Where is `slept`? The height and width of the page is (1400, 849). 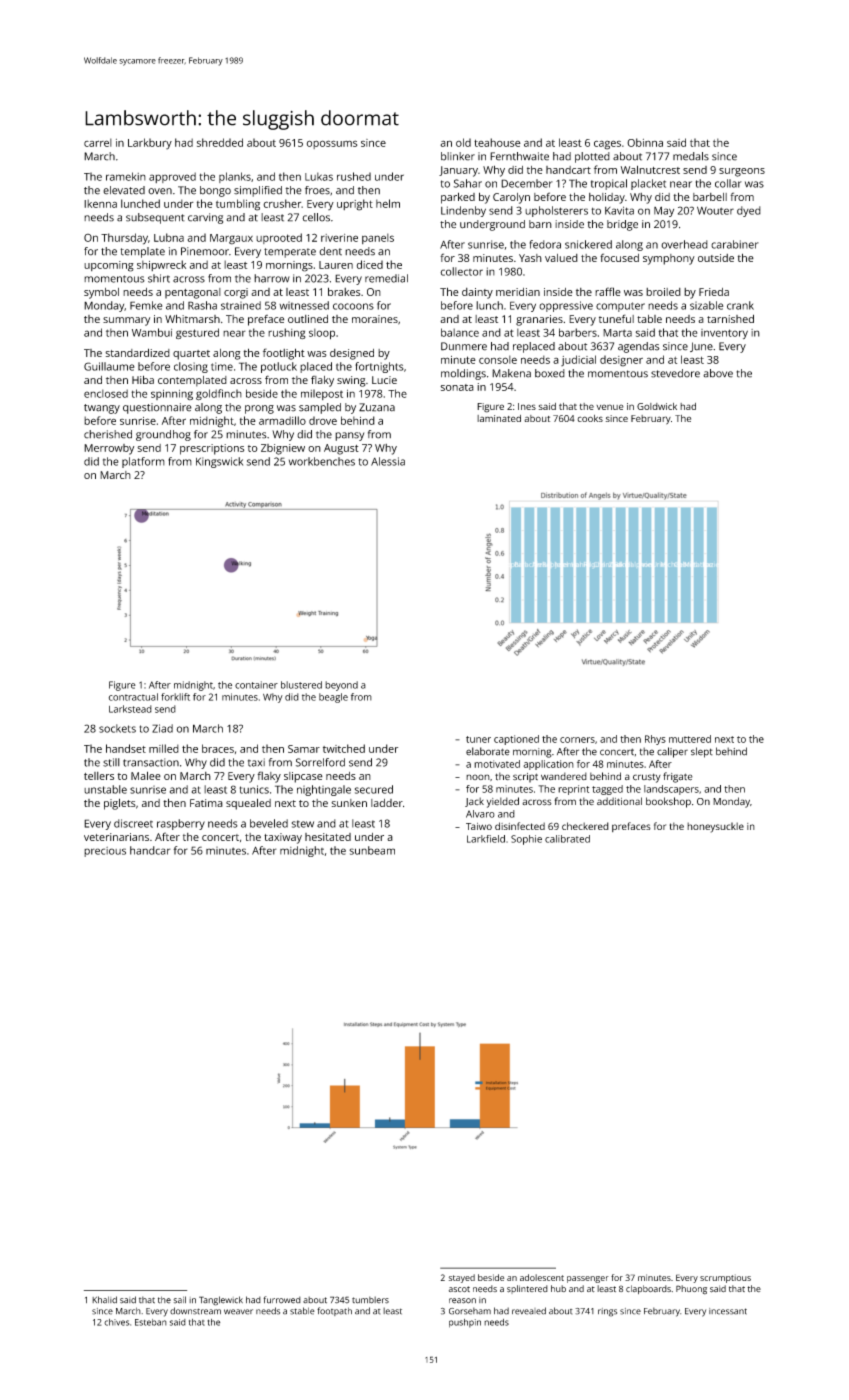
slept is located at coordinates (702, 752).
